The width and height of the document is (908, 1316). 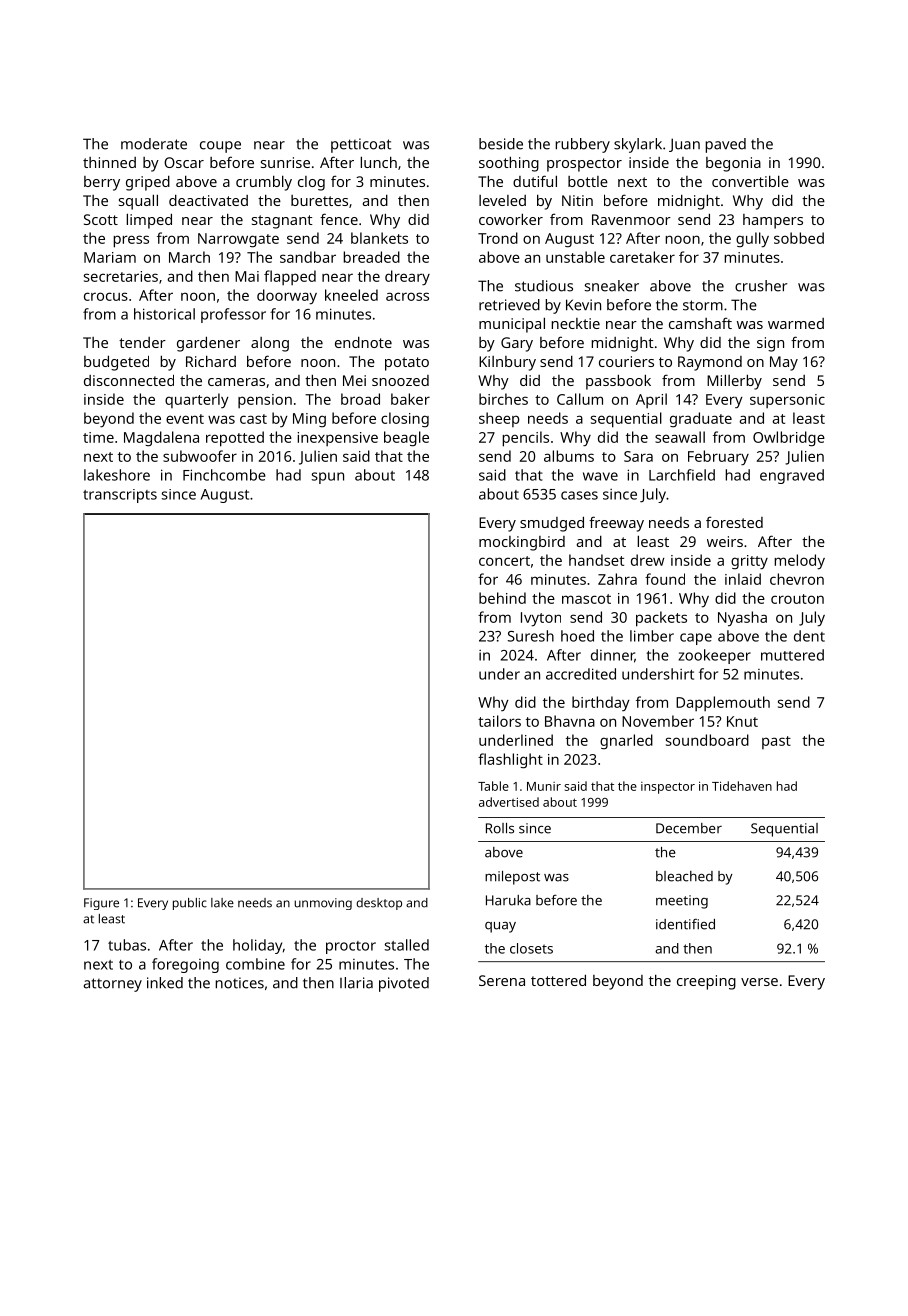 I want to click on meeting, so click(x=682, y=902).
